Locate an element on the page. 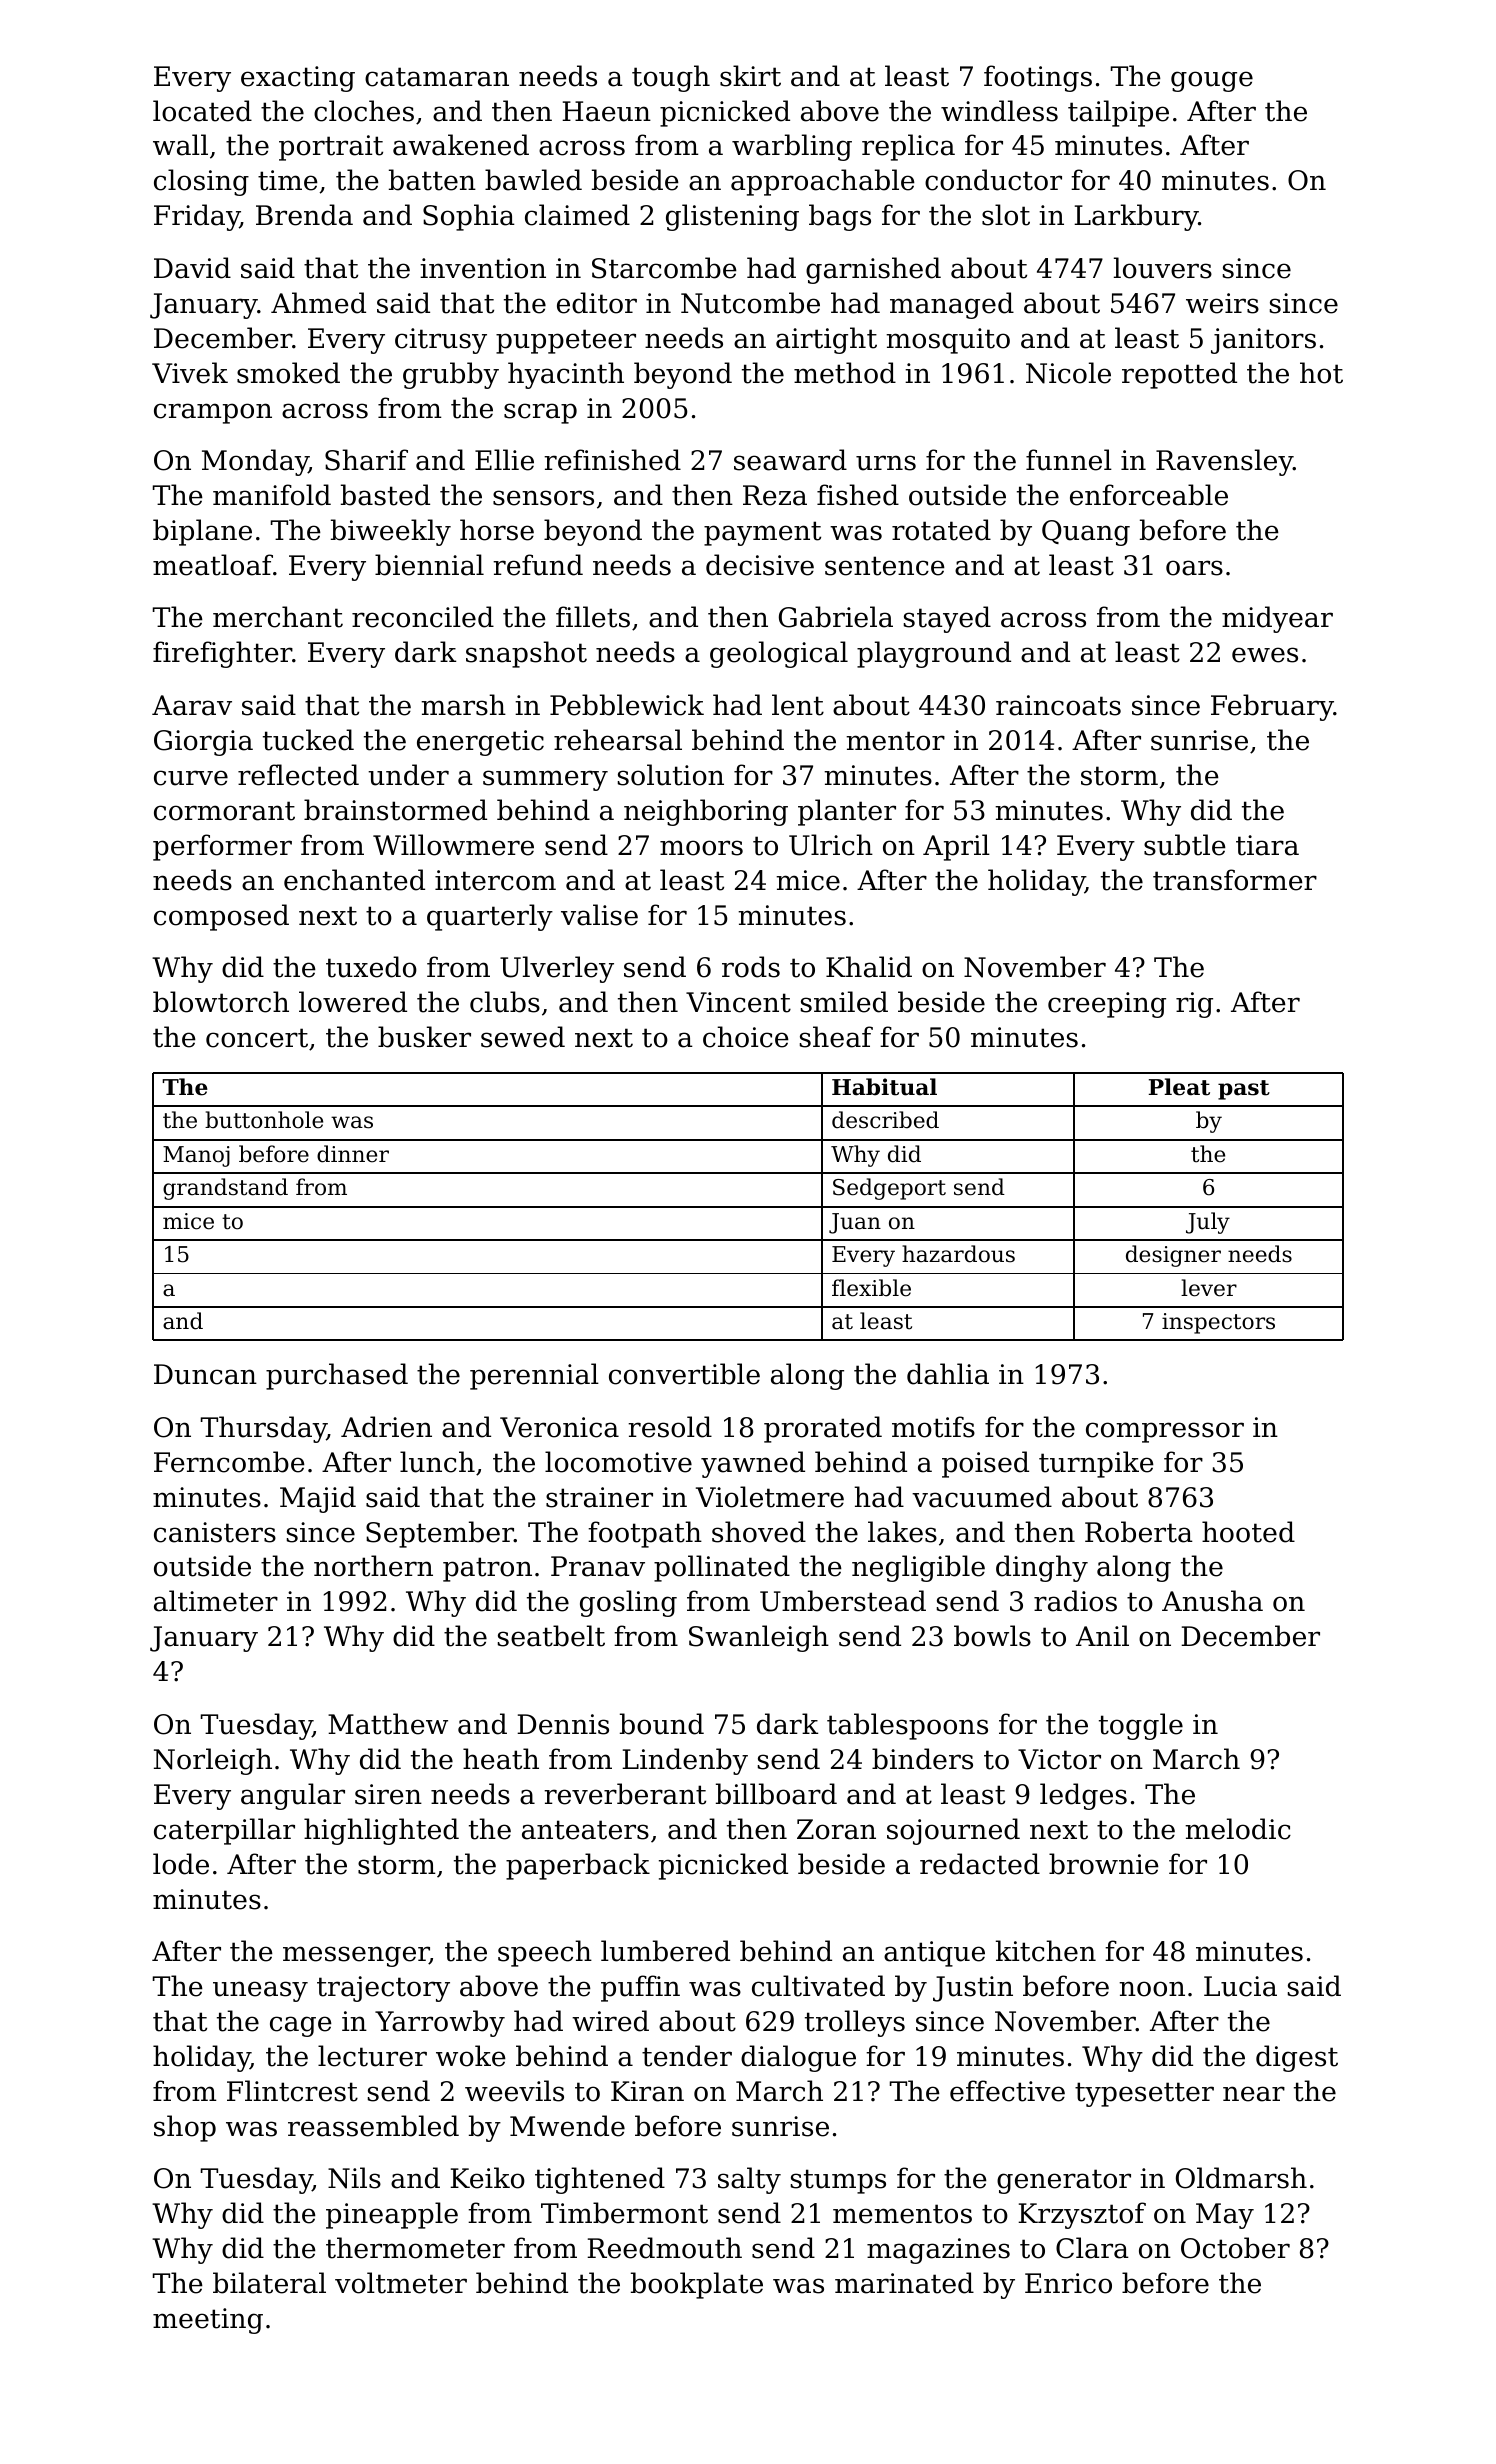 The height and width of the document is (2464, 1496). April is located at coordinates (956, 847).
